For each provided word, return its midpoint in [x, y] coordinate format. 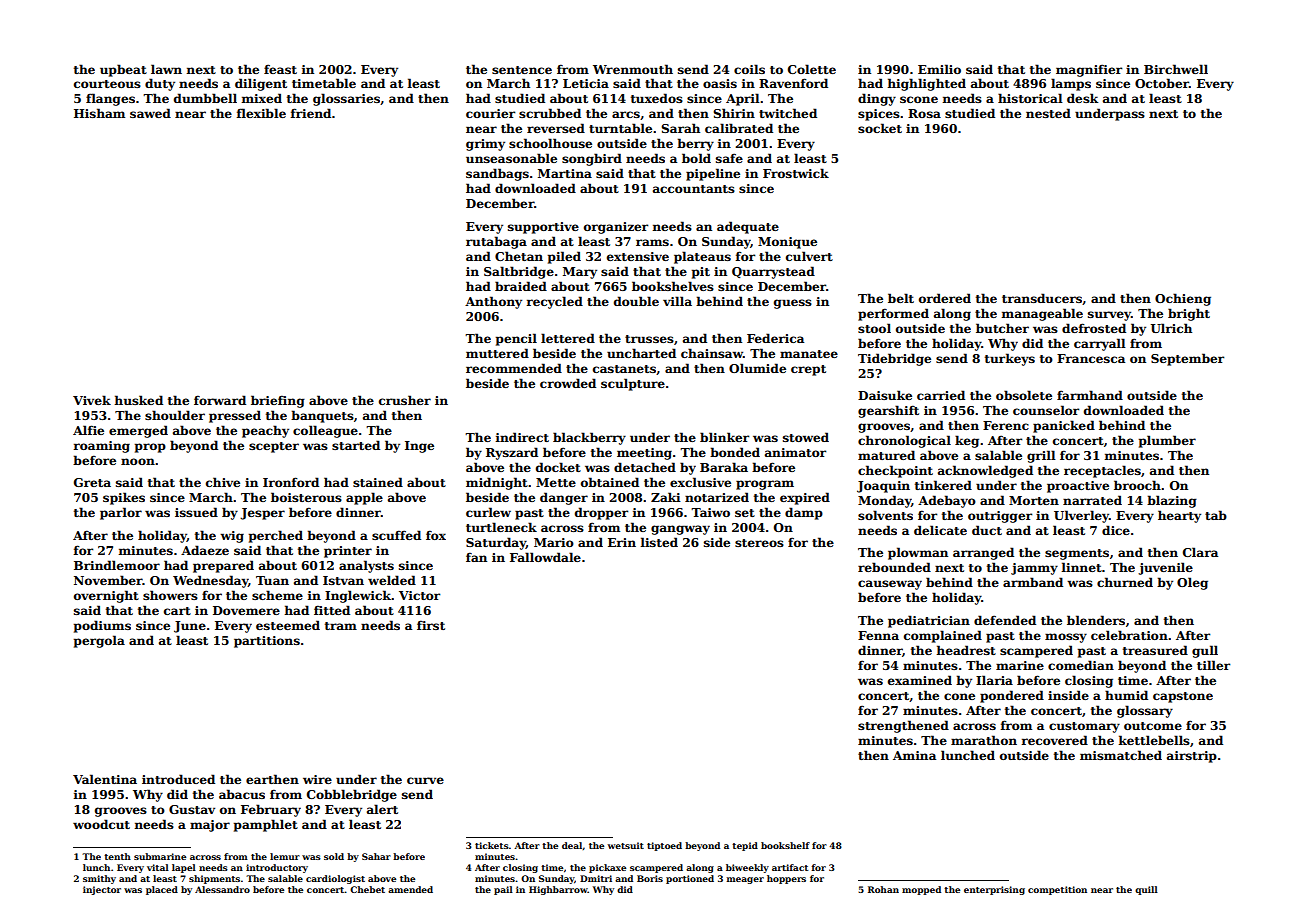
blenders [1096, 620]
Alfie [88, 430]
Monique [787, 243]
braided [521, 286]
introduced [178, 779]
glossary [1145, 711]
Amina [914, 755]
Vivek [92, 400]
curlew [488, 512]
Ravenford [793, 83]
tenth [117, 856]
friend [311, 113]
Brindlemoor [117, 565]
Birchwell [1176, 69]
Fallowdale [545, 557]
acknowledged [985, 471]
